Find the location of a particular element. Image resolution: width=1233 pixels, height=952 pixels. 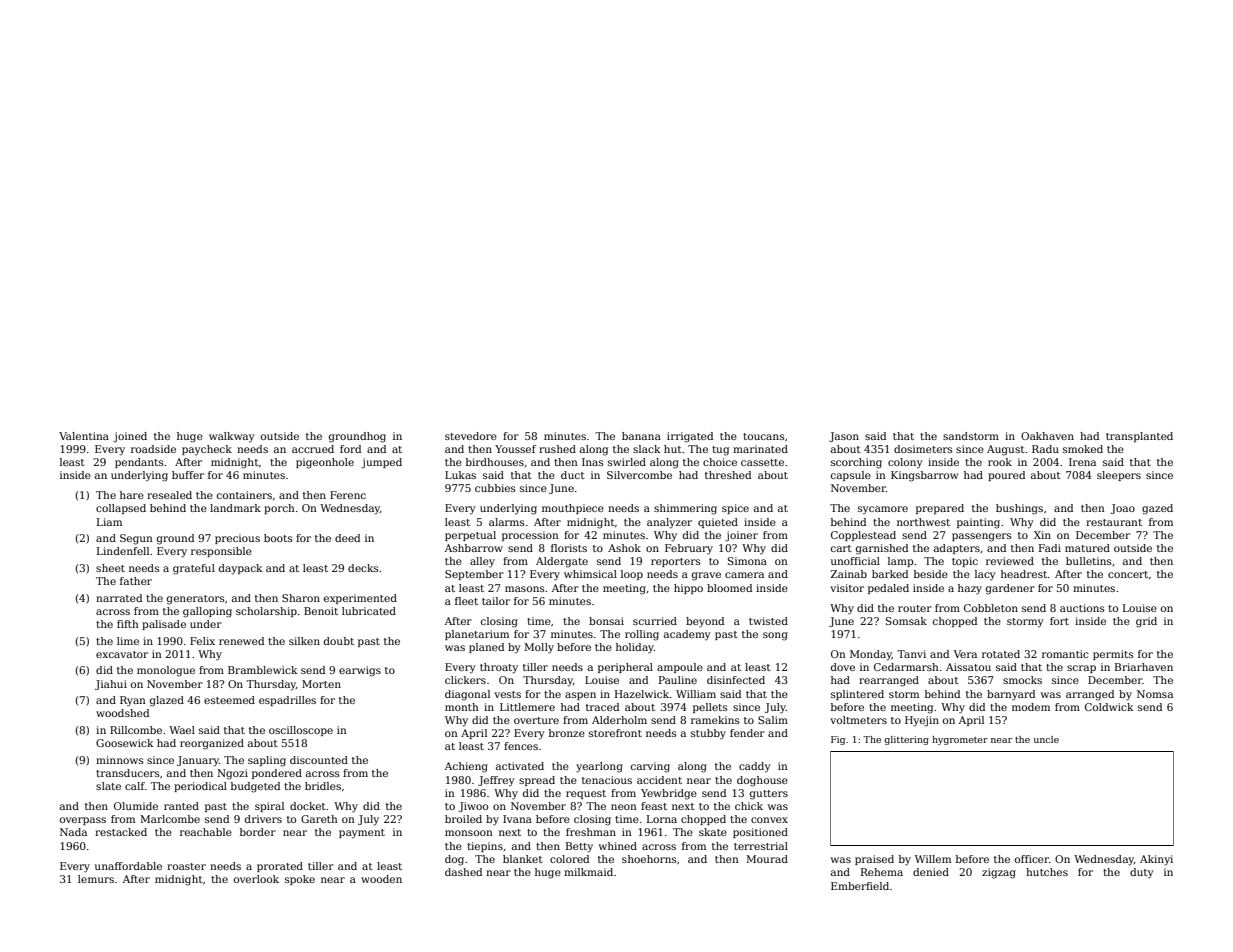

restacked is located at coordinates (121, 832).
